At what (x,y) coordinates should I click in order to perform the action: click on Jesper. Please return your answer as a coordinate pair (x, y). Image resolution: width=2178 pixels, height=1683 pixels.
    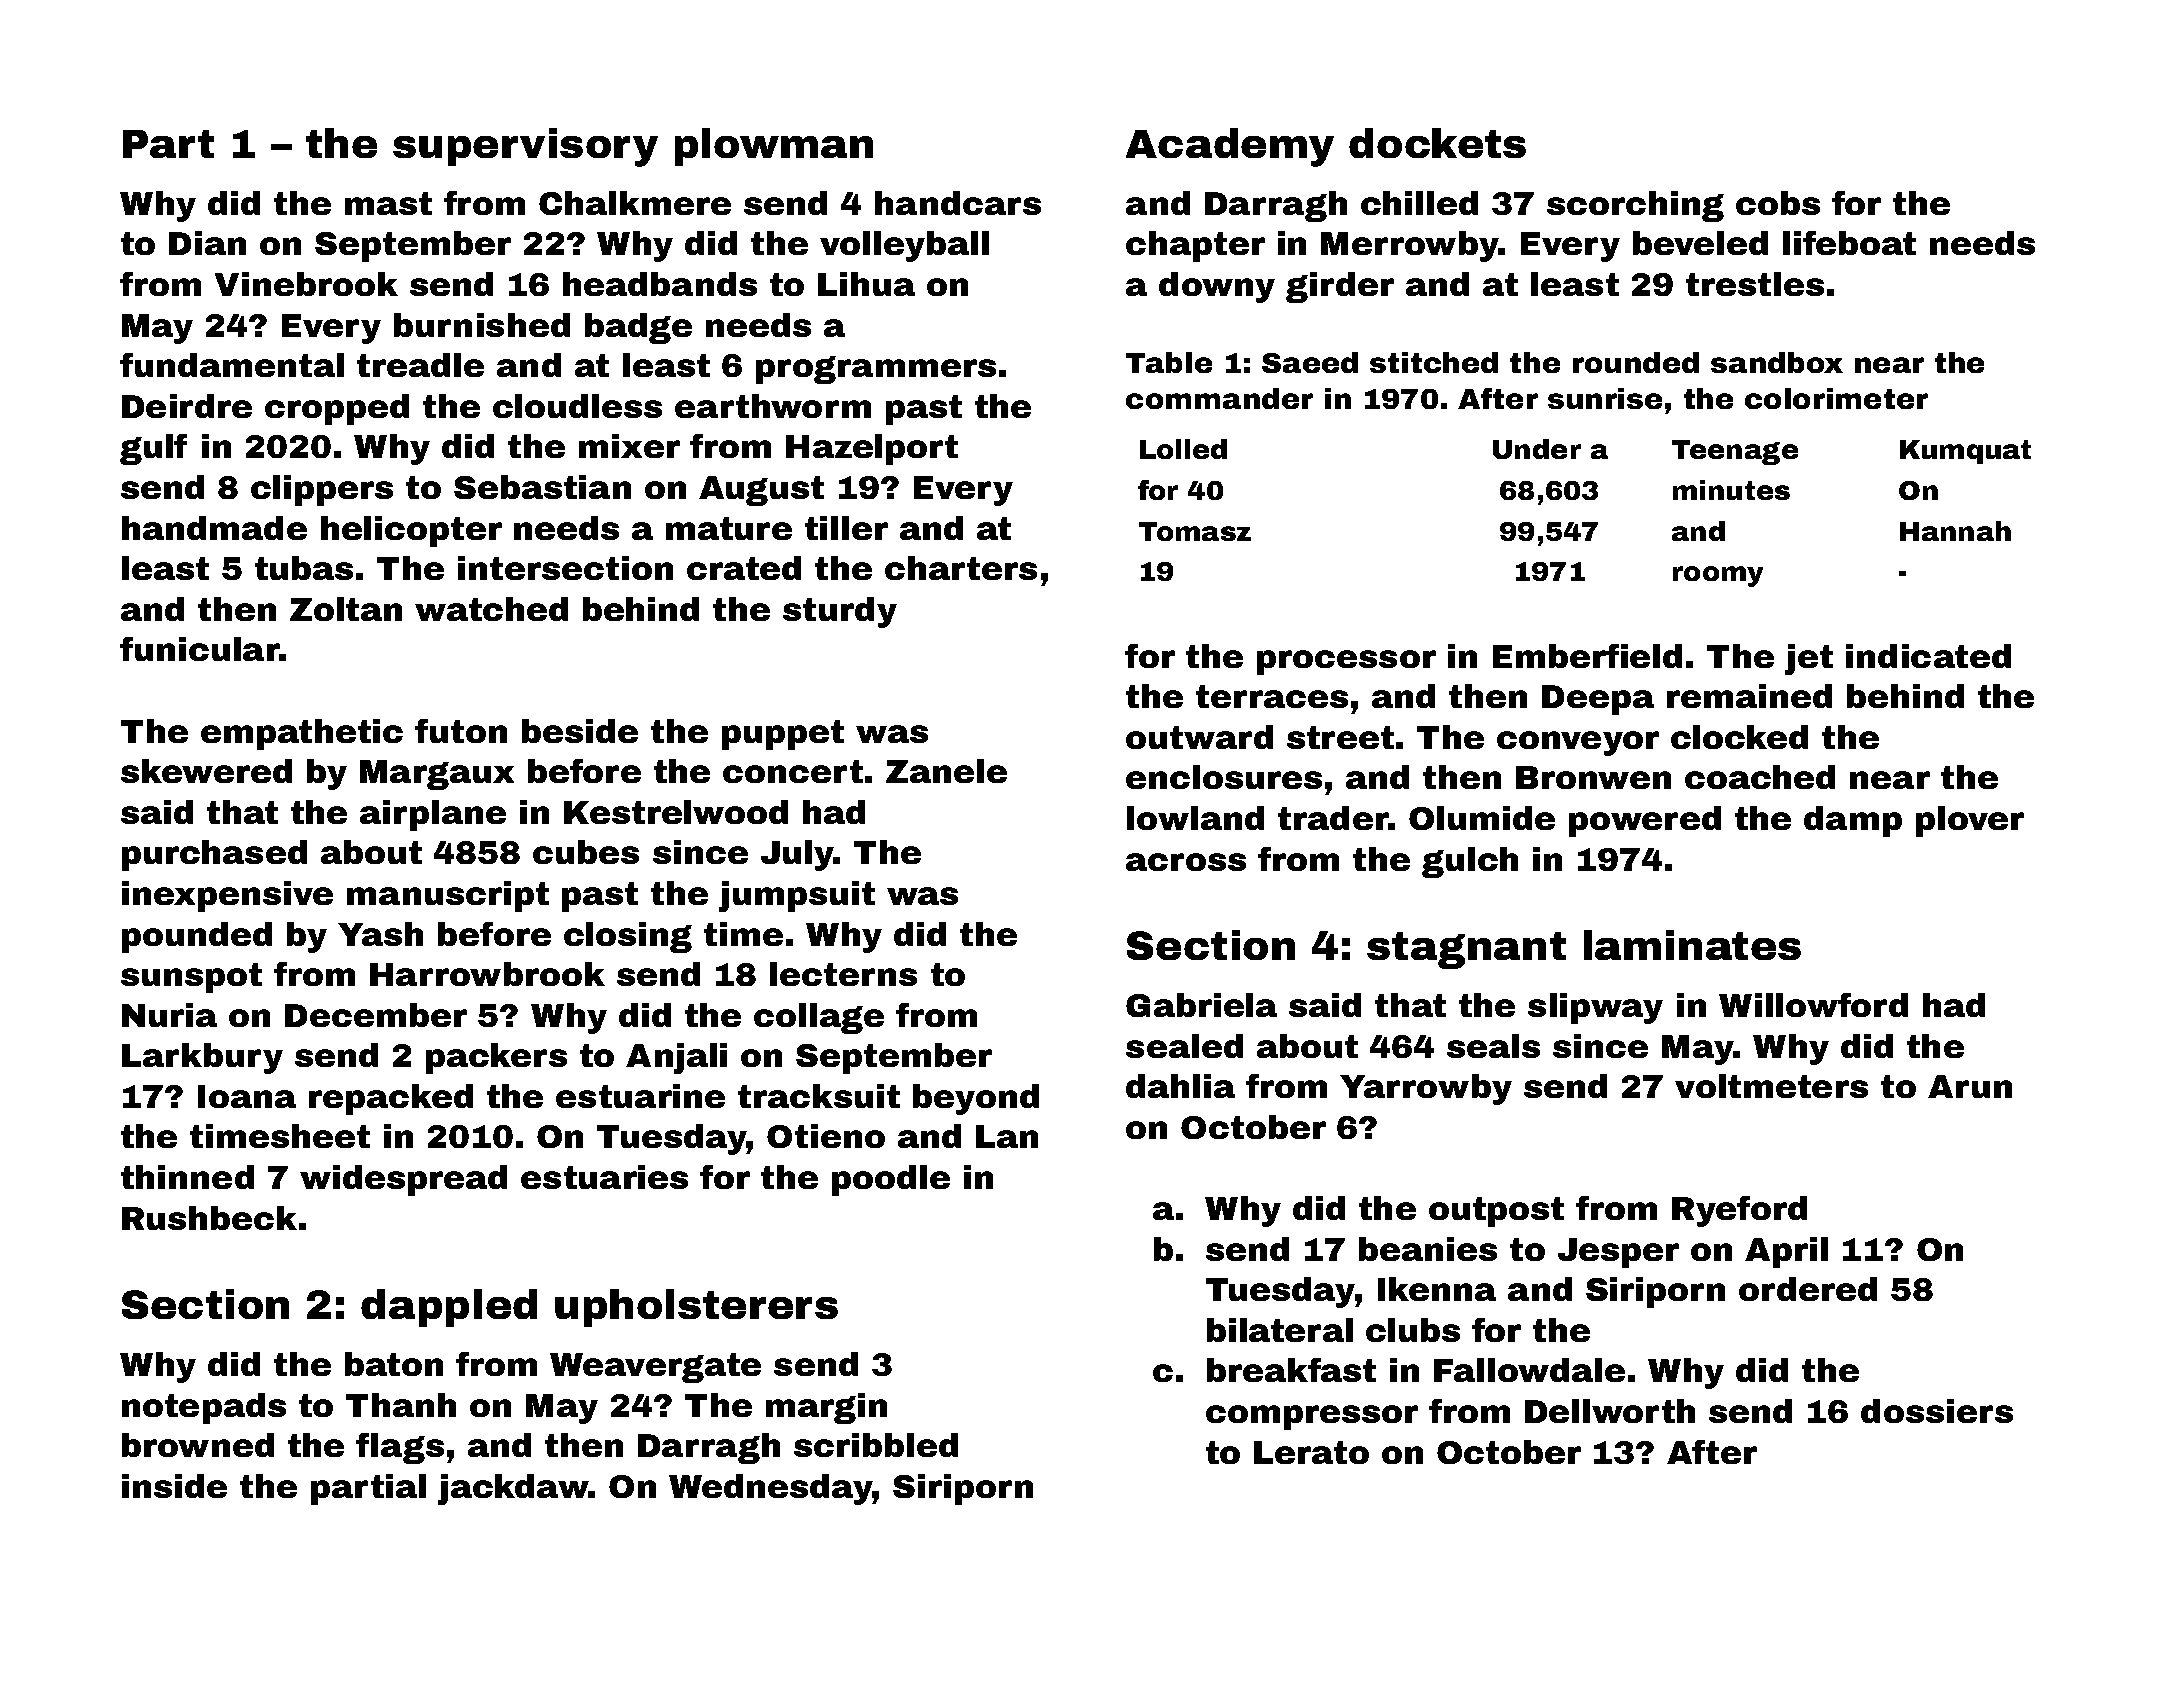
    Looking at the image, I should click on (1618, 1253).
